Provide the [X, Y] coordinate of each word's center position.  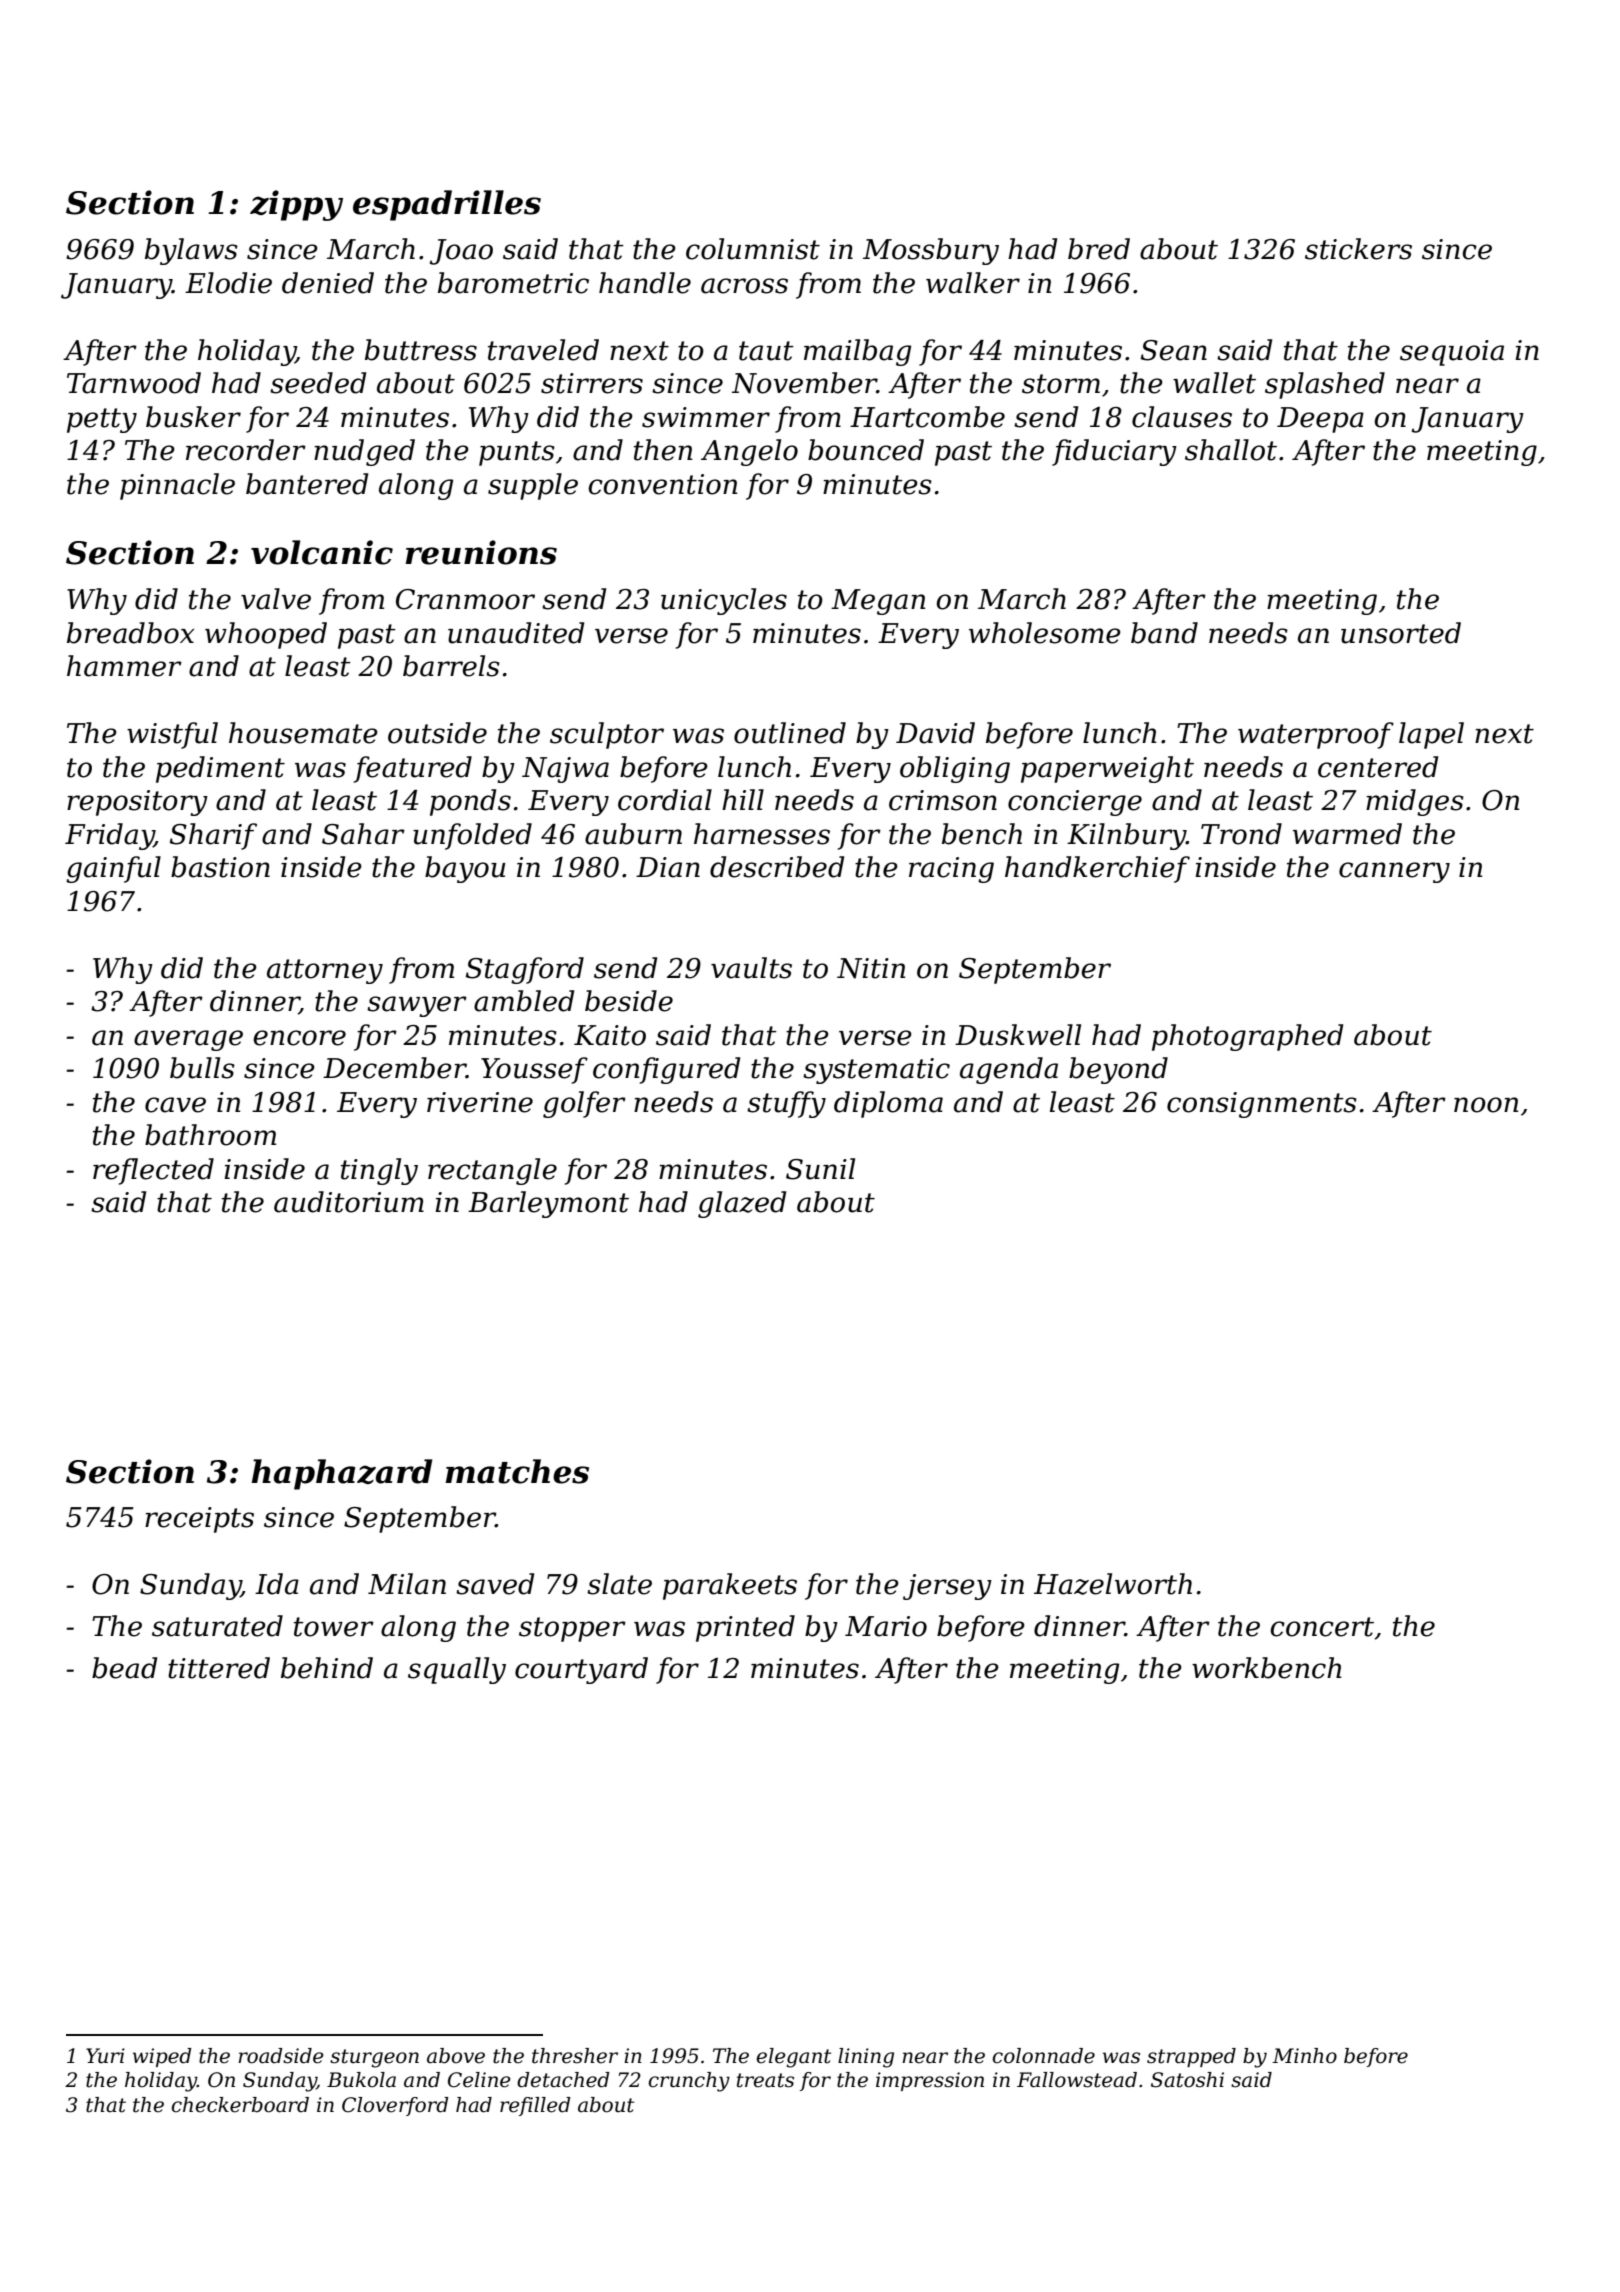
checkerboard [240, 2105]
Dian [668, 867]
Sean [1174, 350]
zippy [296, 205]
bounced [866, 450]
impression [930, 2081]
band [1164, 633]
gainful [113, 869]
